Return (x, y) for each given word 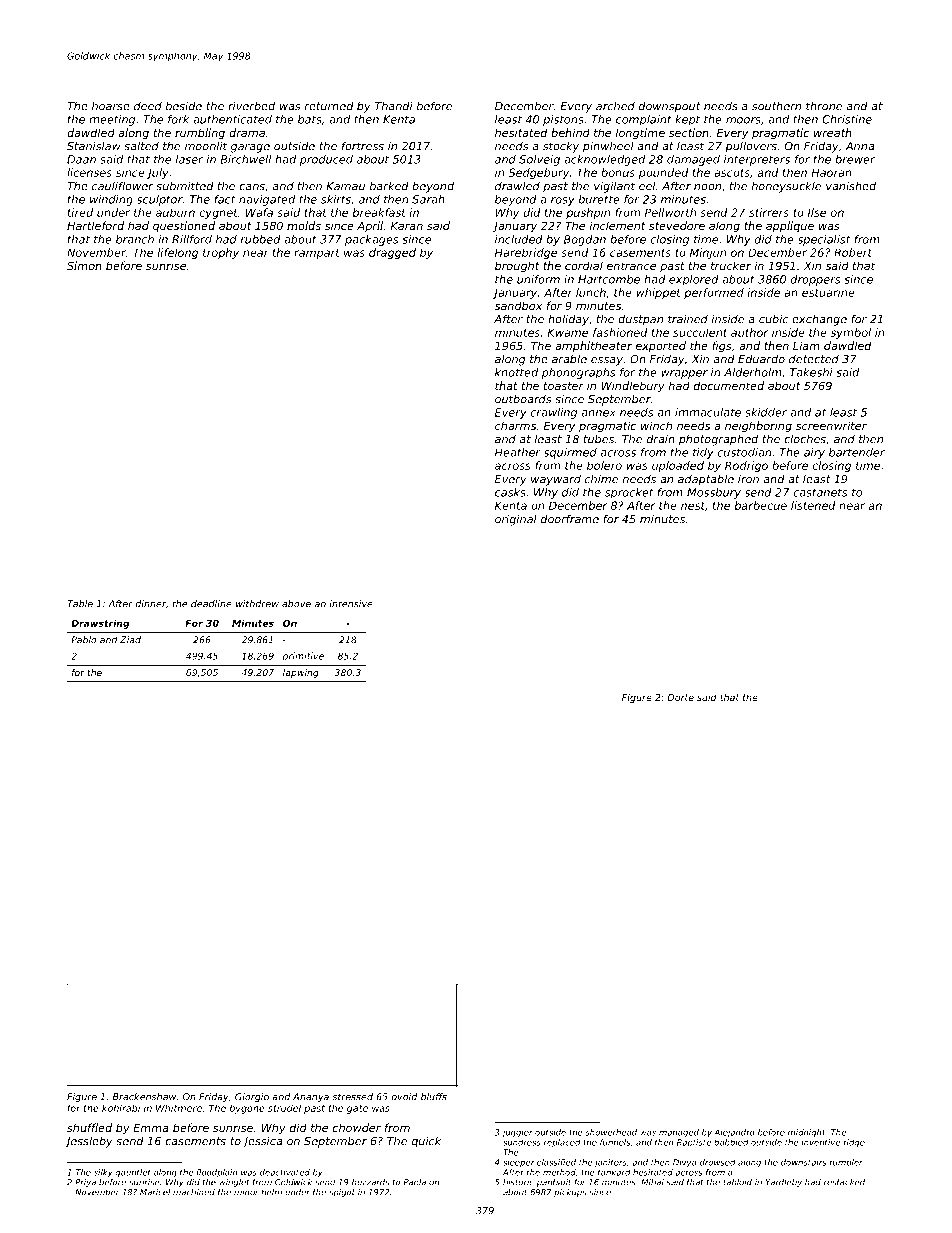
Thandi (394, 106)
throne (824, 106)
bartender (857, 452)
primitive (303, 656)
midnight (806, 1133)
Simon (84, 265)
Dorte (680, 697)
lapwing (301, 673)
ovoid (404, 1097)
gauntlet (133, 1173)
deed (148, 106)
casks (510, 492)
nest (693, 506)
